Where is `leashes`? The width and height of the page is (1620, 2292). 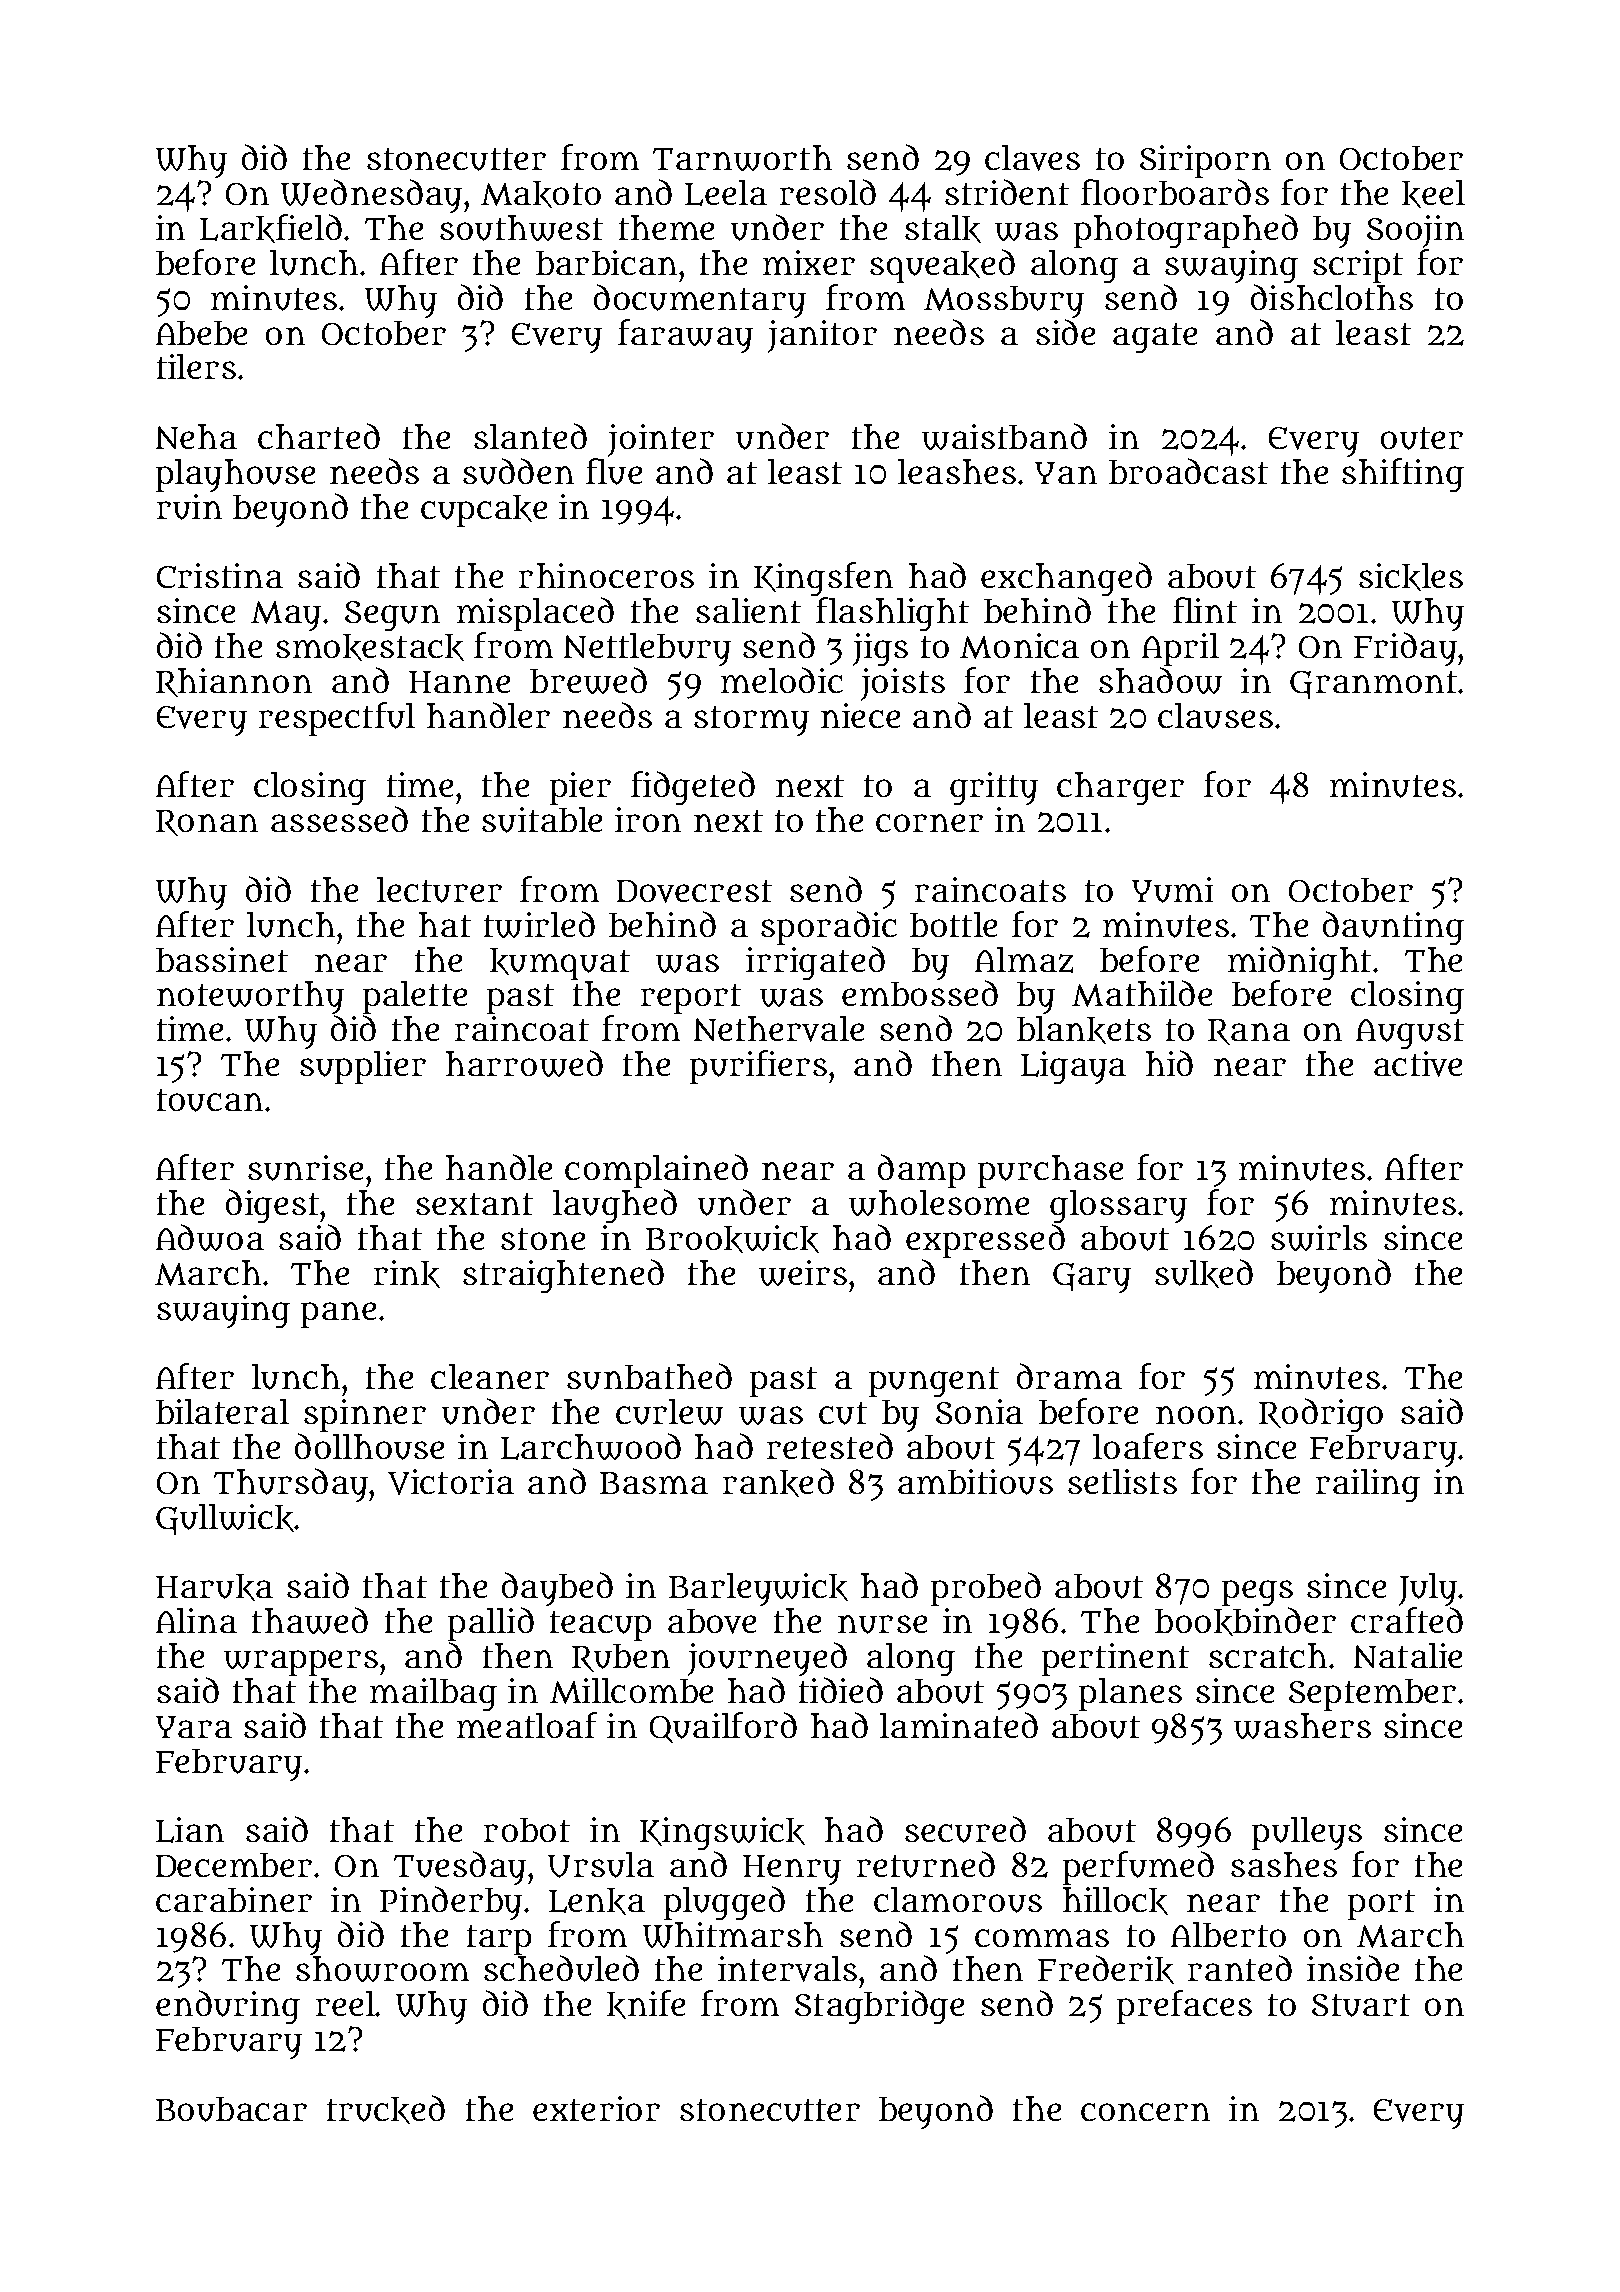
leashes is located at coordinates (957, 471).
